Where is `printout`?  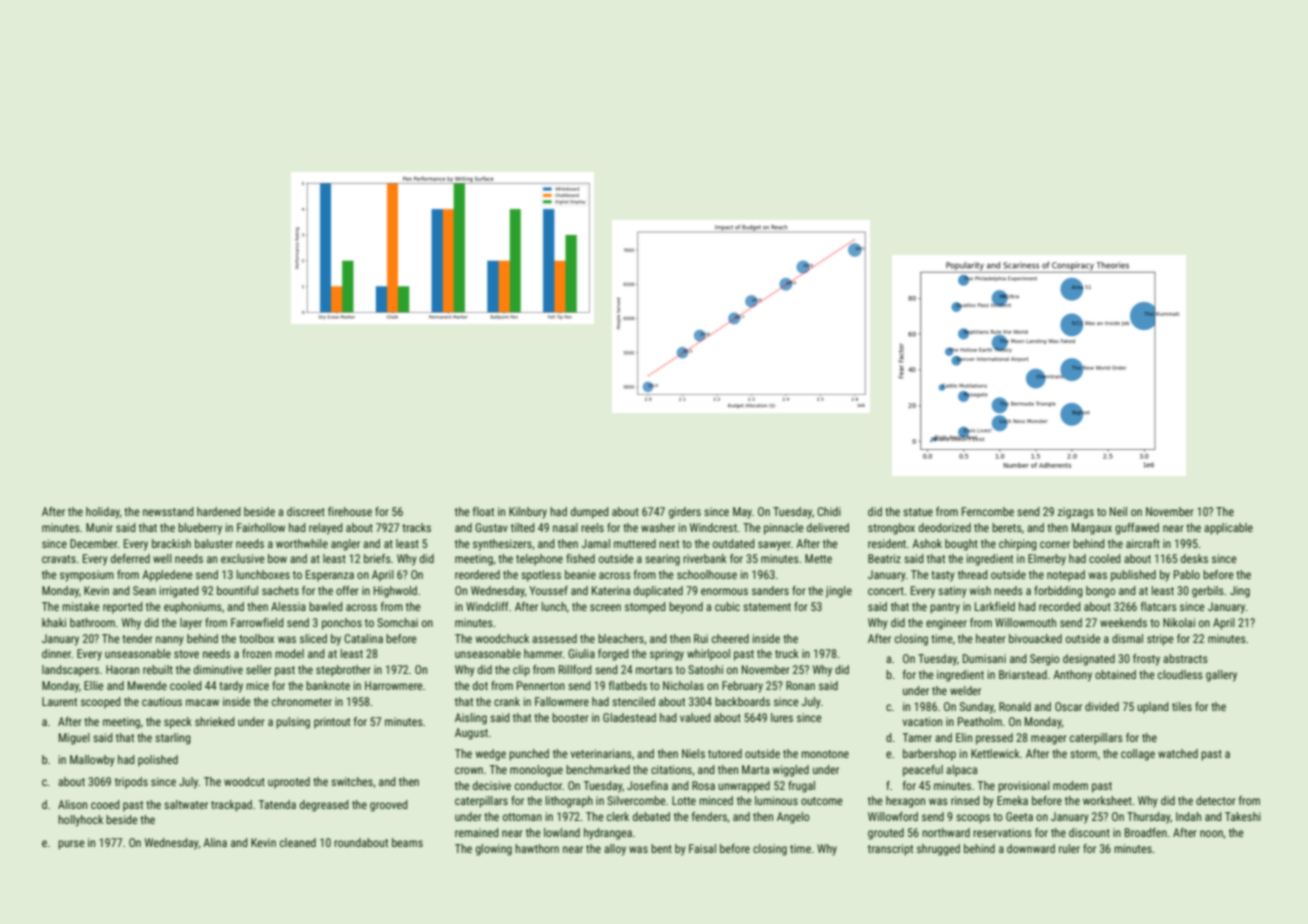
printout is located at coordinates (332, 723).
